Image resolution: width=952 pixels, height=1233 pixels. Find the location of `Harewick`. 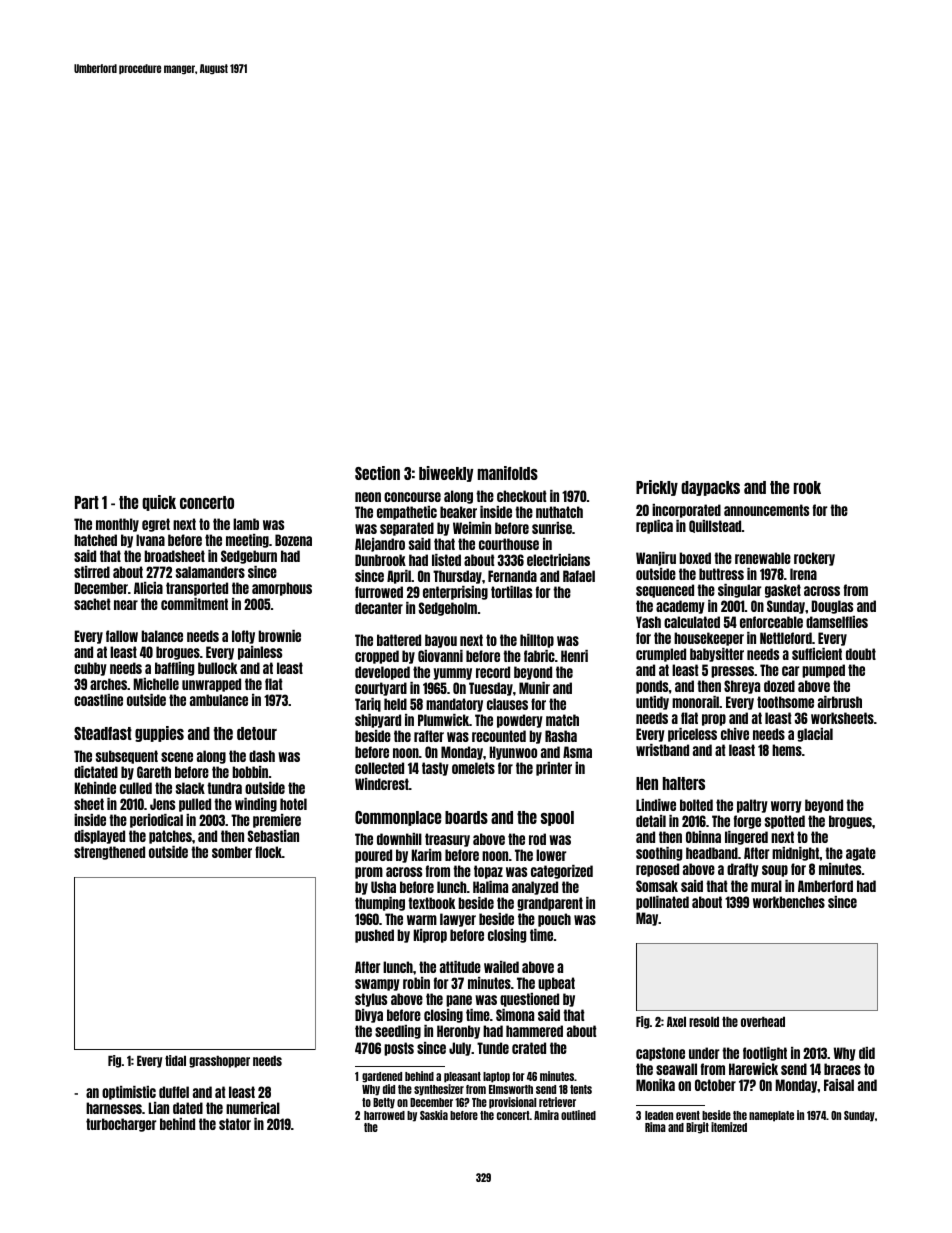

Harewick is located at coordinates (753, 1069).
